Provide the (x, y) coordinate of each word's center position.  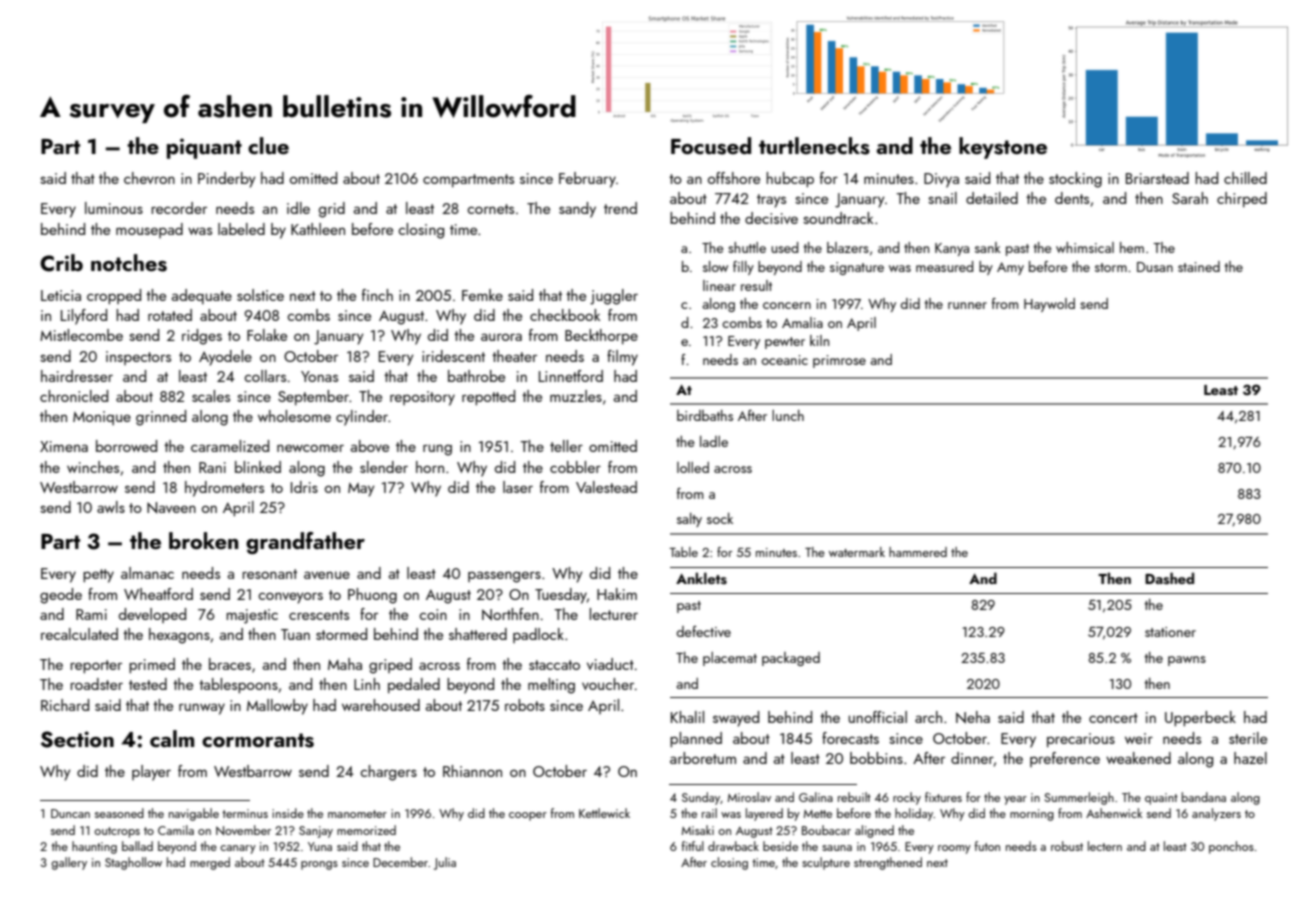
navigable (194, 814)
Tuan (295, 634)
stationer (1170, 632)
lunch (788, 415)
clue (268, 145)
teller (566, 446)
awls (111, 507)
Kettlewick (604, 813)
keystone (1003, 148)
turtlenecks (814, 146)
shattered (478, 634)
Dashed (1169, 578)
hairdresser (77, 376)
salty (689, 520)
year (1015, 800)
